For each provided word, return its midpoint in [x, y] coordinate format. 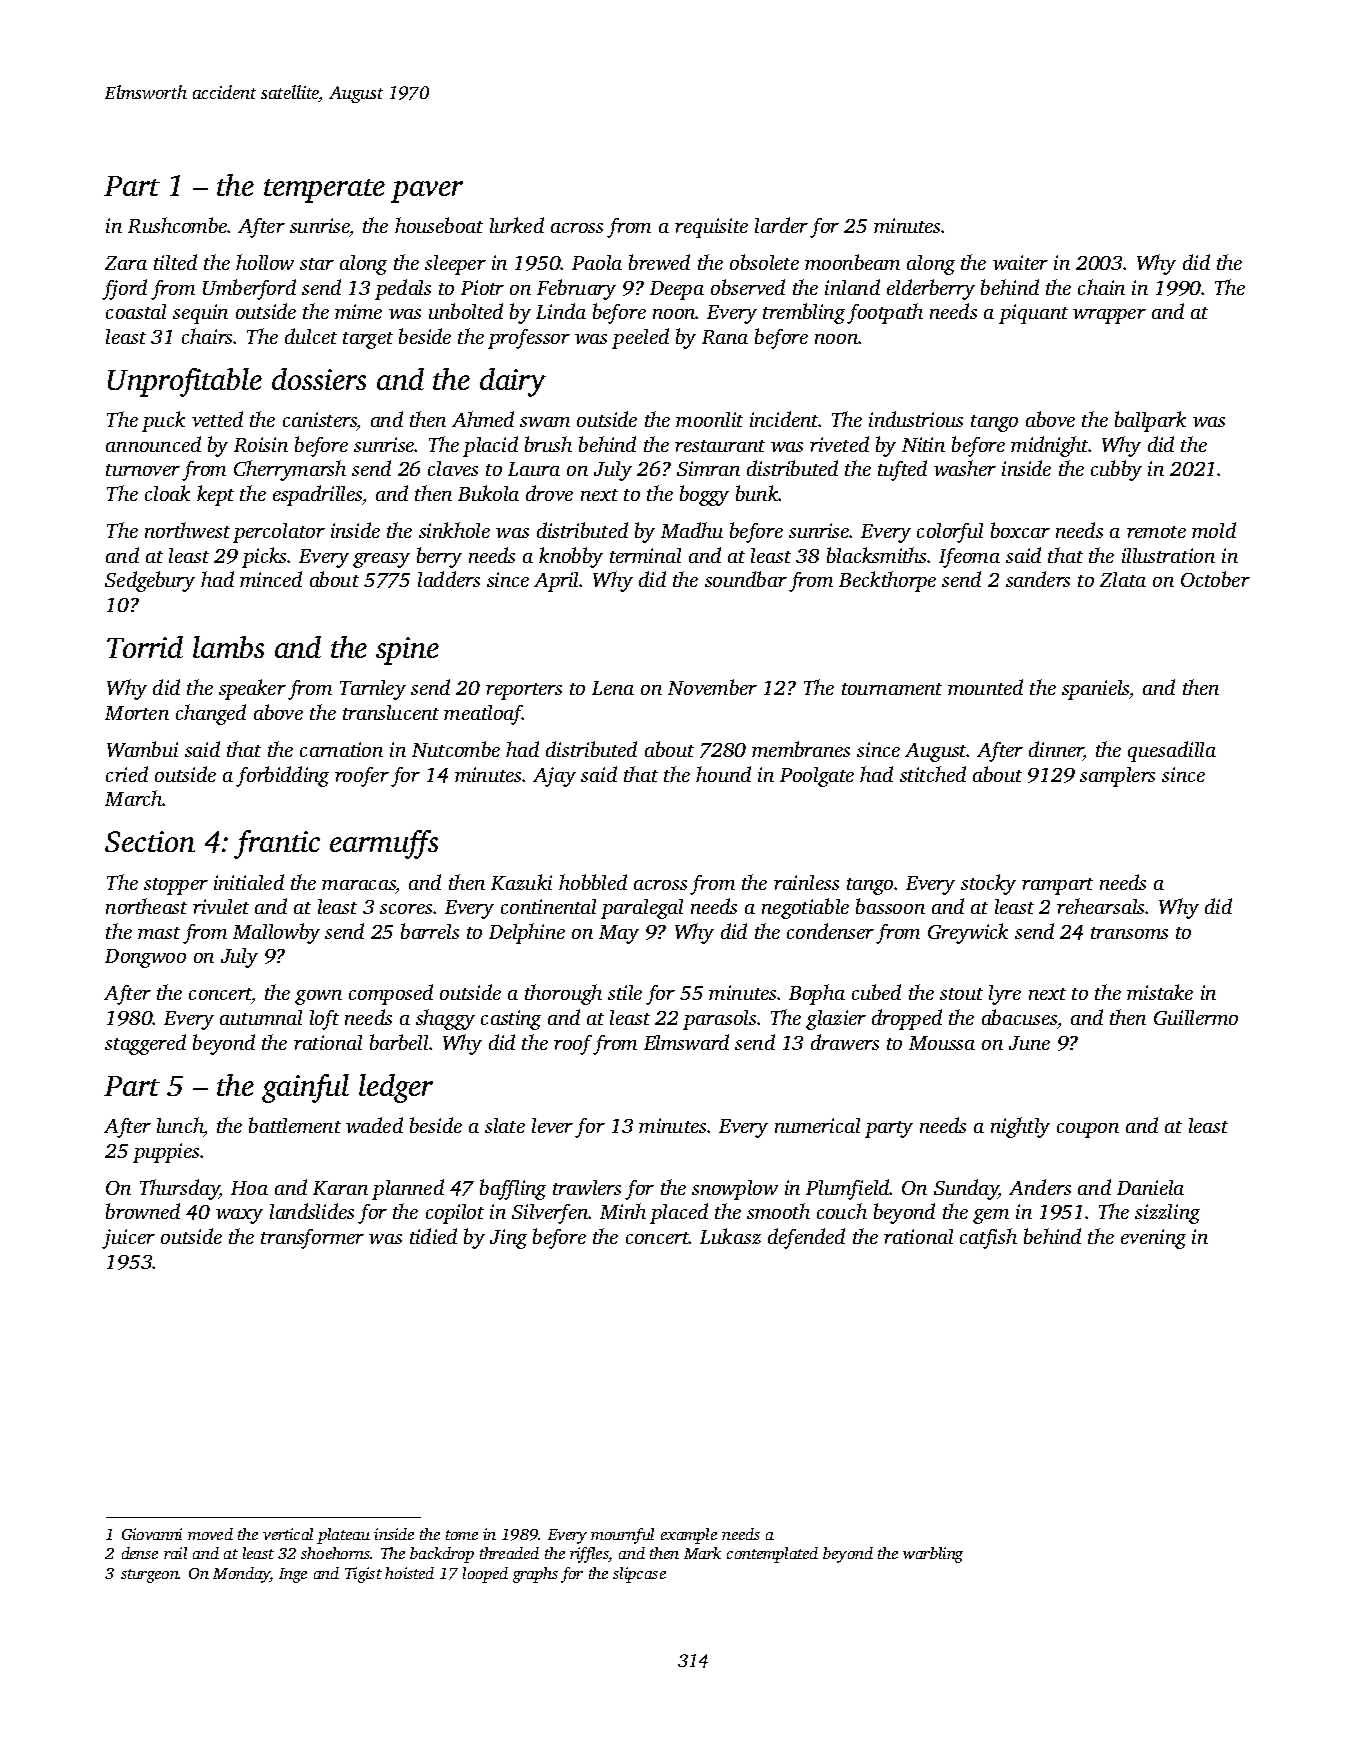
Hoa [249, 1188]
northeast [146, 906]
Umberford [249, 289]
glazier [836, 1020]
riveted [839, 444]
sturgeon [150, 1576]
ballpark [1150, 421]
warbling [933, 1555]
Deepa [677, 290]
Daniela [1150, 1187]
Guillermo [1196, 1017]
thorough [563, 994]
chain [1101, 287]
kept [215, 495]
